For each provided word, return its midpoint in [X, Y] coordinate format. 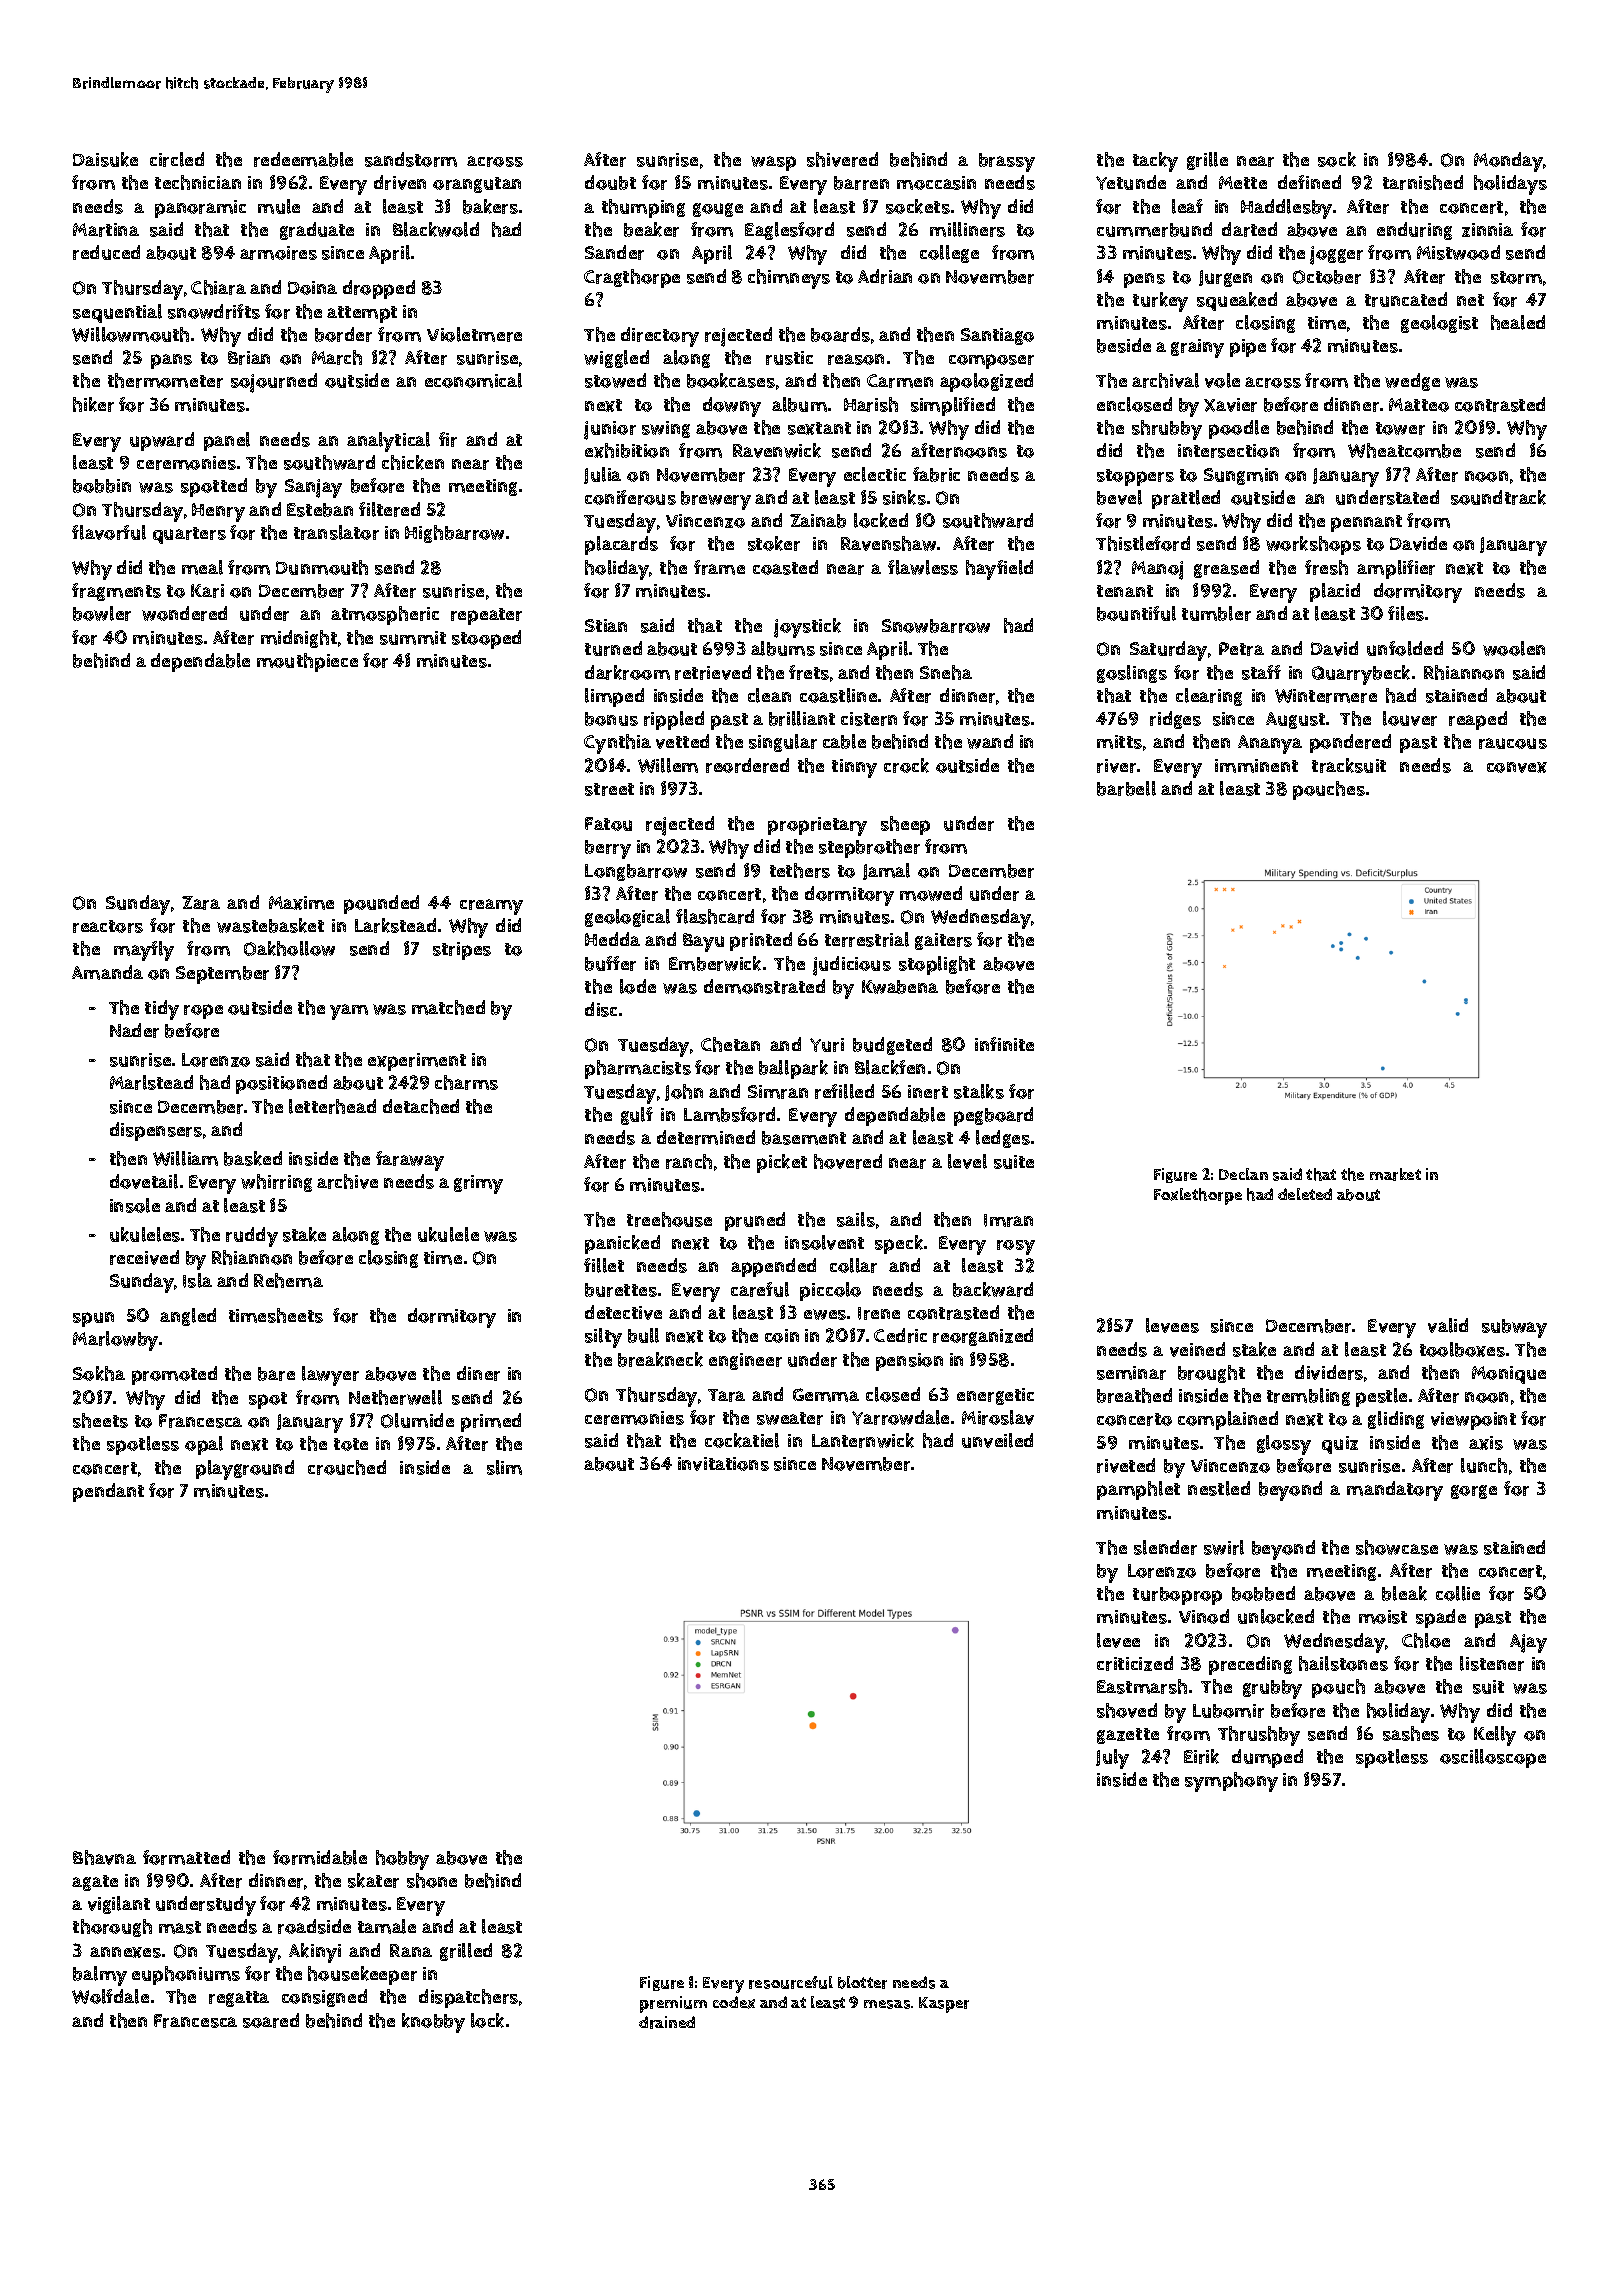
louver [1410, 718]
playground [245, 1470]
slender [1165, 1547]
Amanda [107, 972]
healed [1518, 322]
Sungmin [1241, 476]
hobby [402, 1860]
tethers [800, 870]
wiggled [616, 359]
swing [666, 429]
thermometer [165, 380]
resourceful [791, 1982]
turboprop [1177, 1596]
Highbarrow [454, 534]
